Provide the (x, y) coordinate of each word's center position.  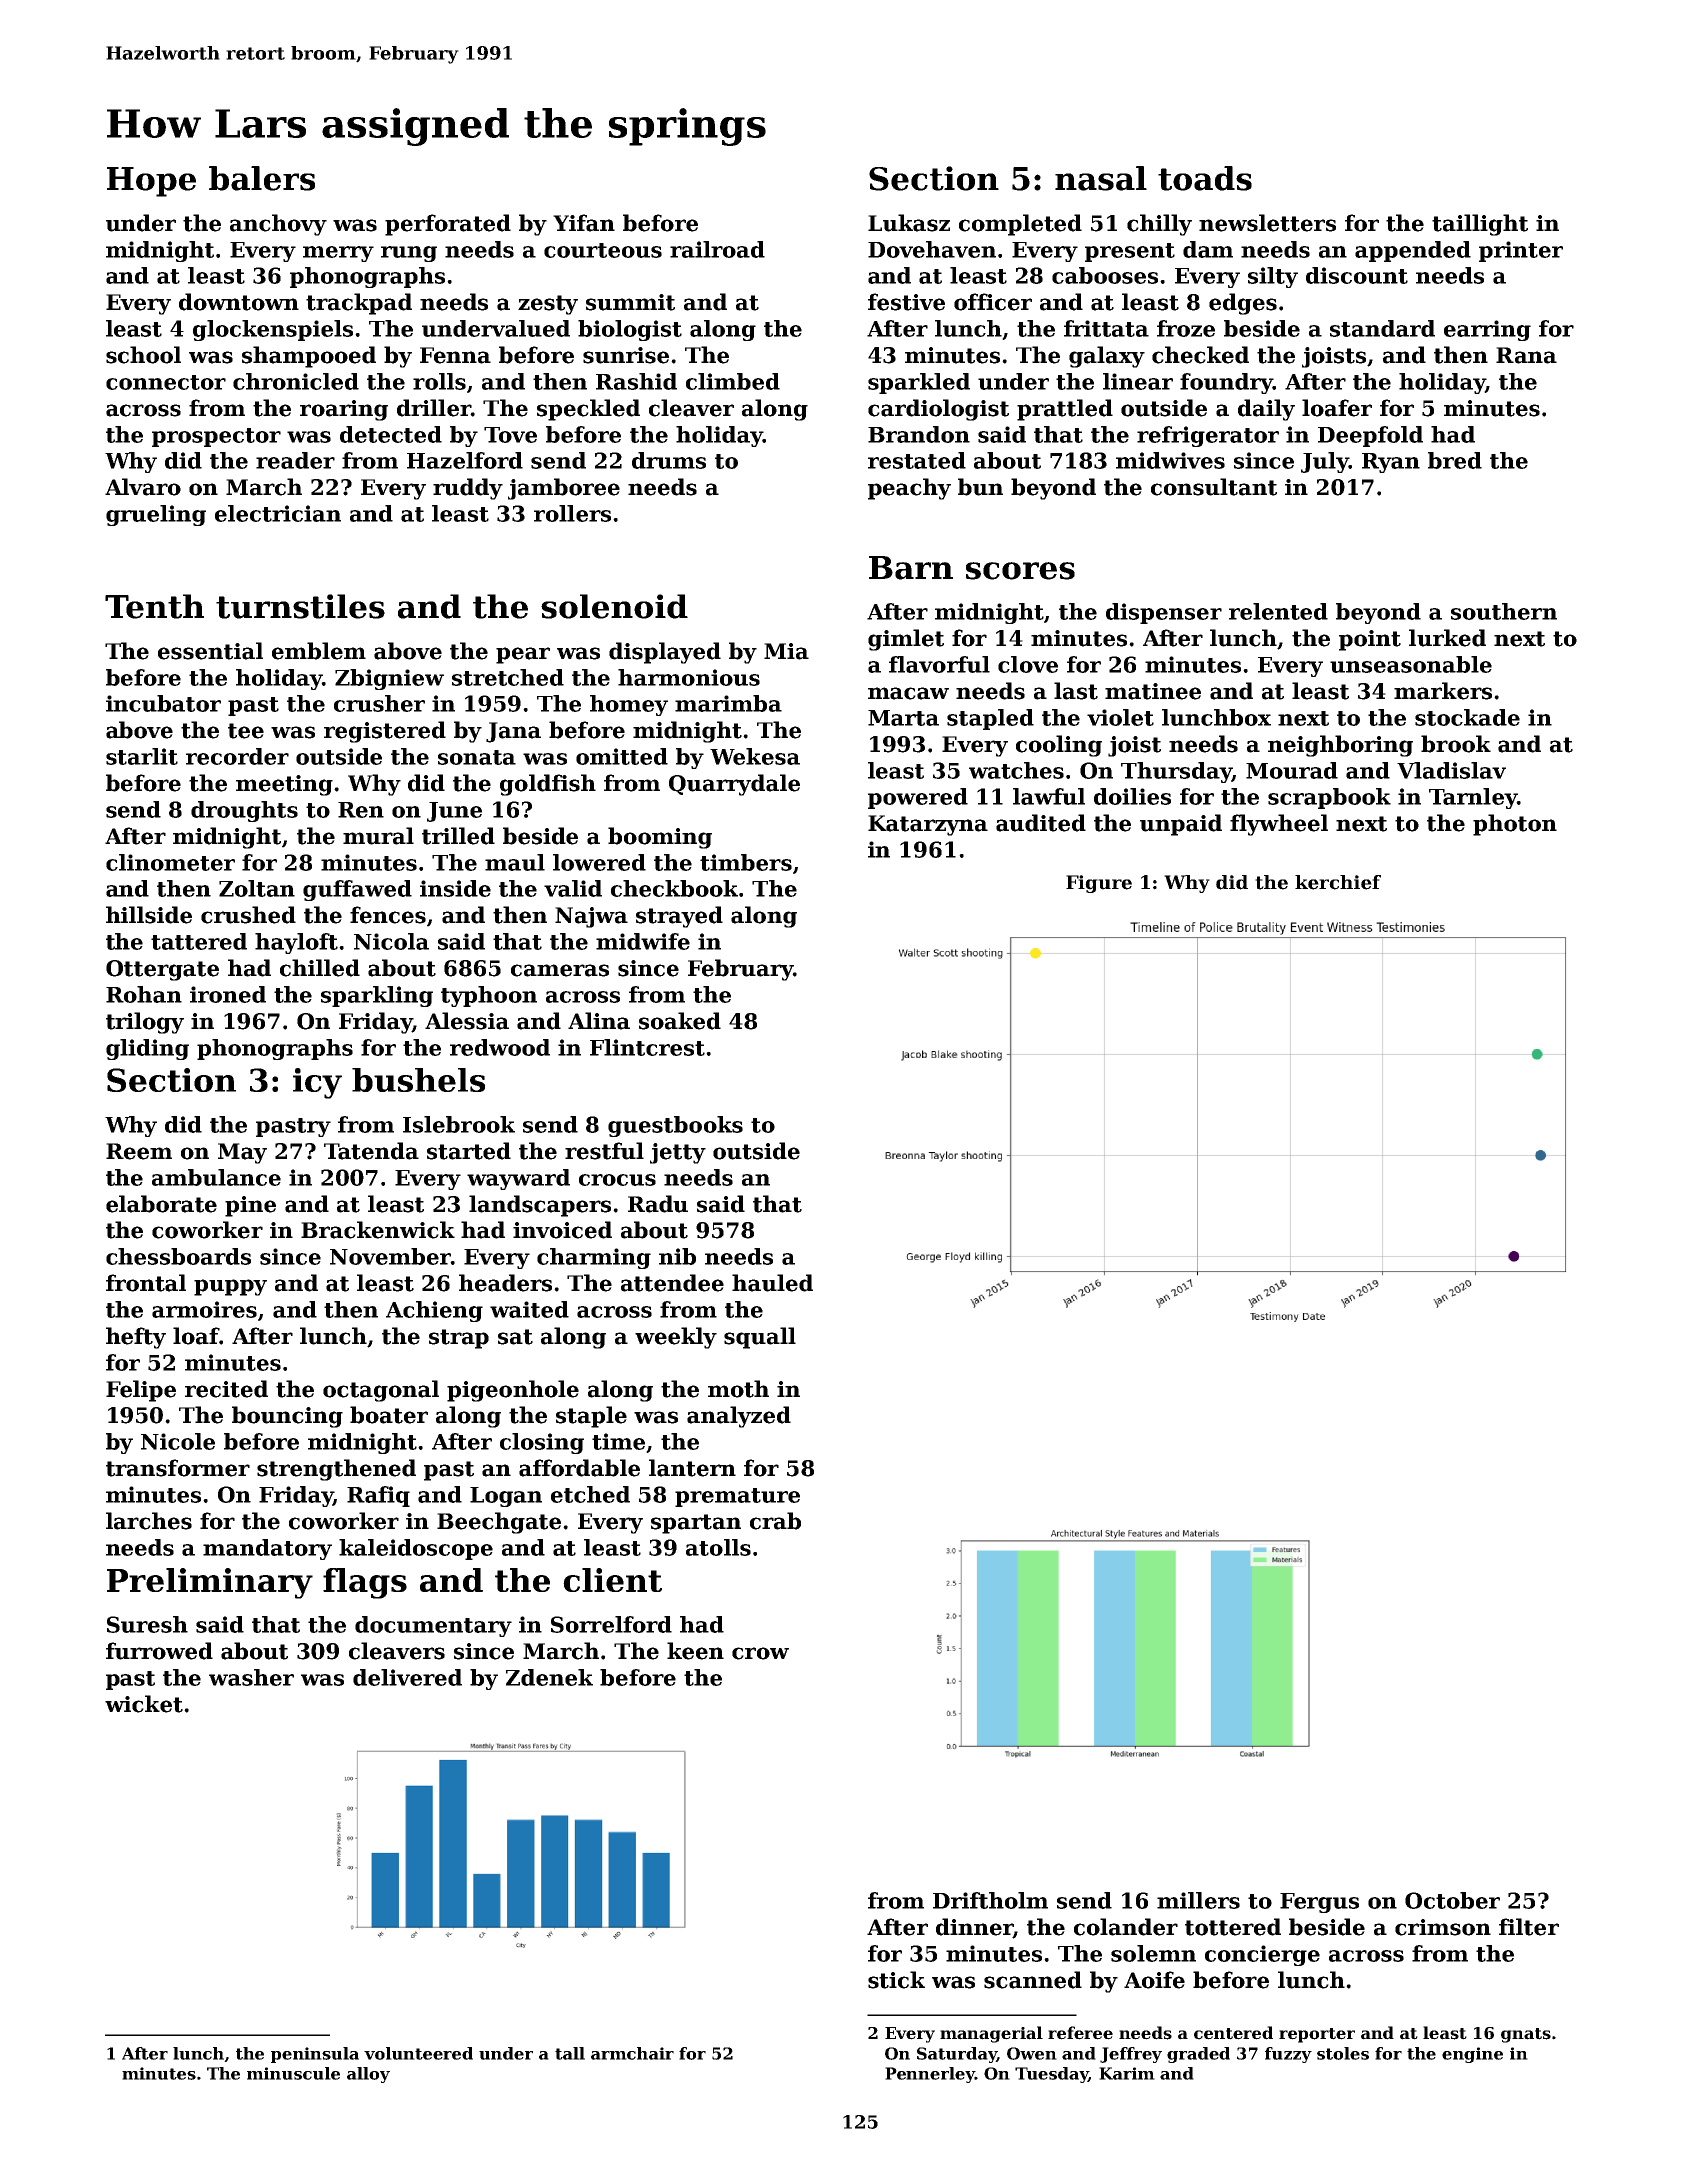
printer (1521, 251)
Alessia (467, 1021)
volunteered (418, 2053)
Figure (1099, 884)
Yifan (584, 223)
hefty (136, 1338)
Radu (658, 1204)
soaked (680, 1021)
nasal (1101, 178)
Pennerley (930, 2075)
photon (1515, 825)
